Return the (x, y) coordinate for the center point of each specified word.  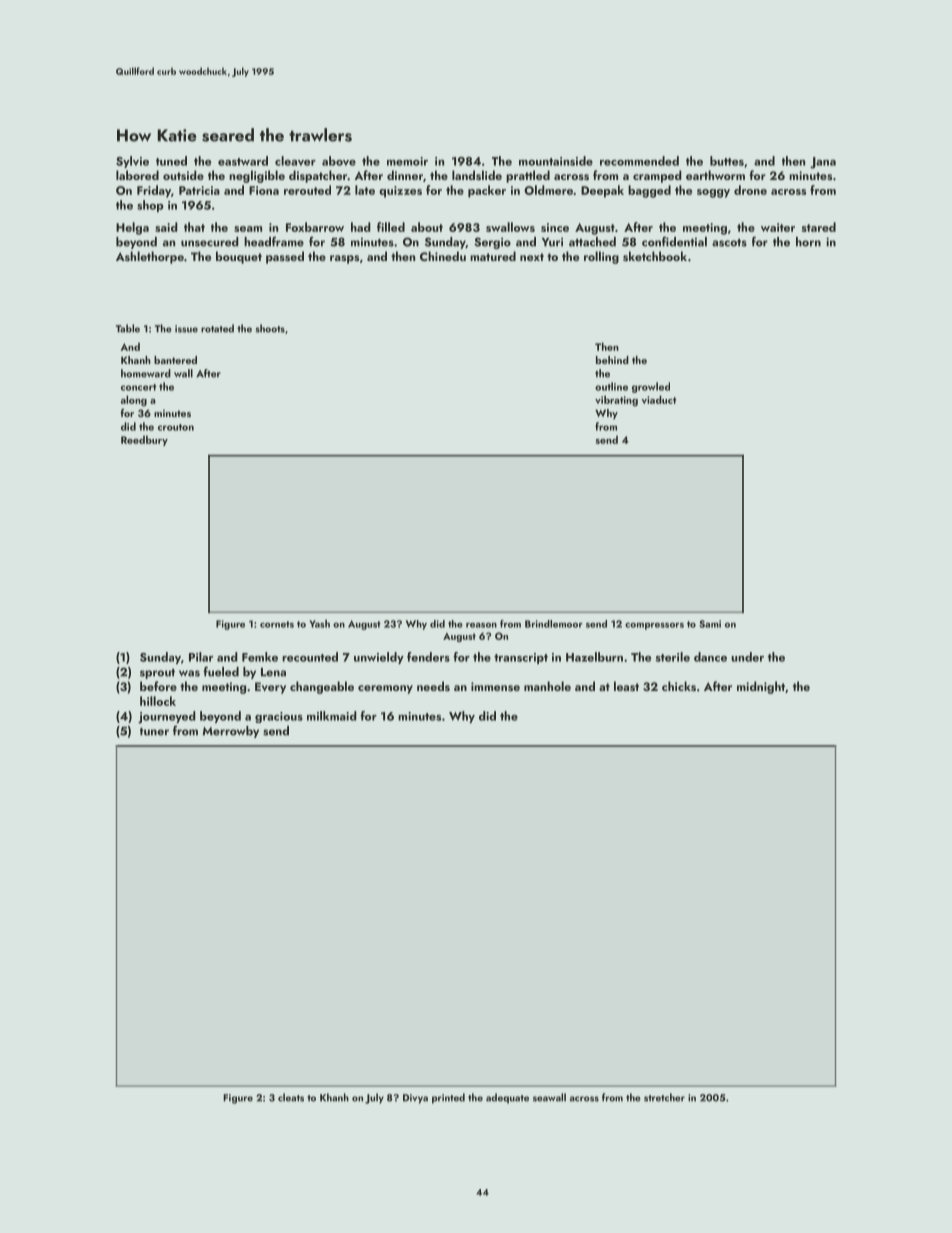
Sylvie (132, 162)
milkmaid (332, 716)
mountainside (556, 161)
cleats (291, 1097)
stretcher (664, 1097)
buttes (727, 161)
